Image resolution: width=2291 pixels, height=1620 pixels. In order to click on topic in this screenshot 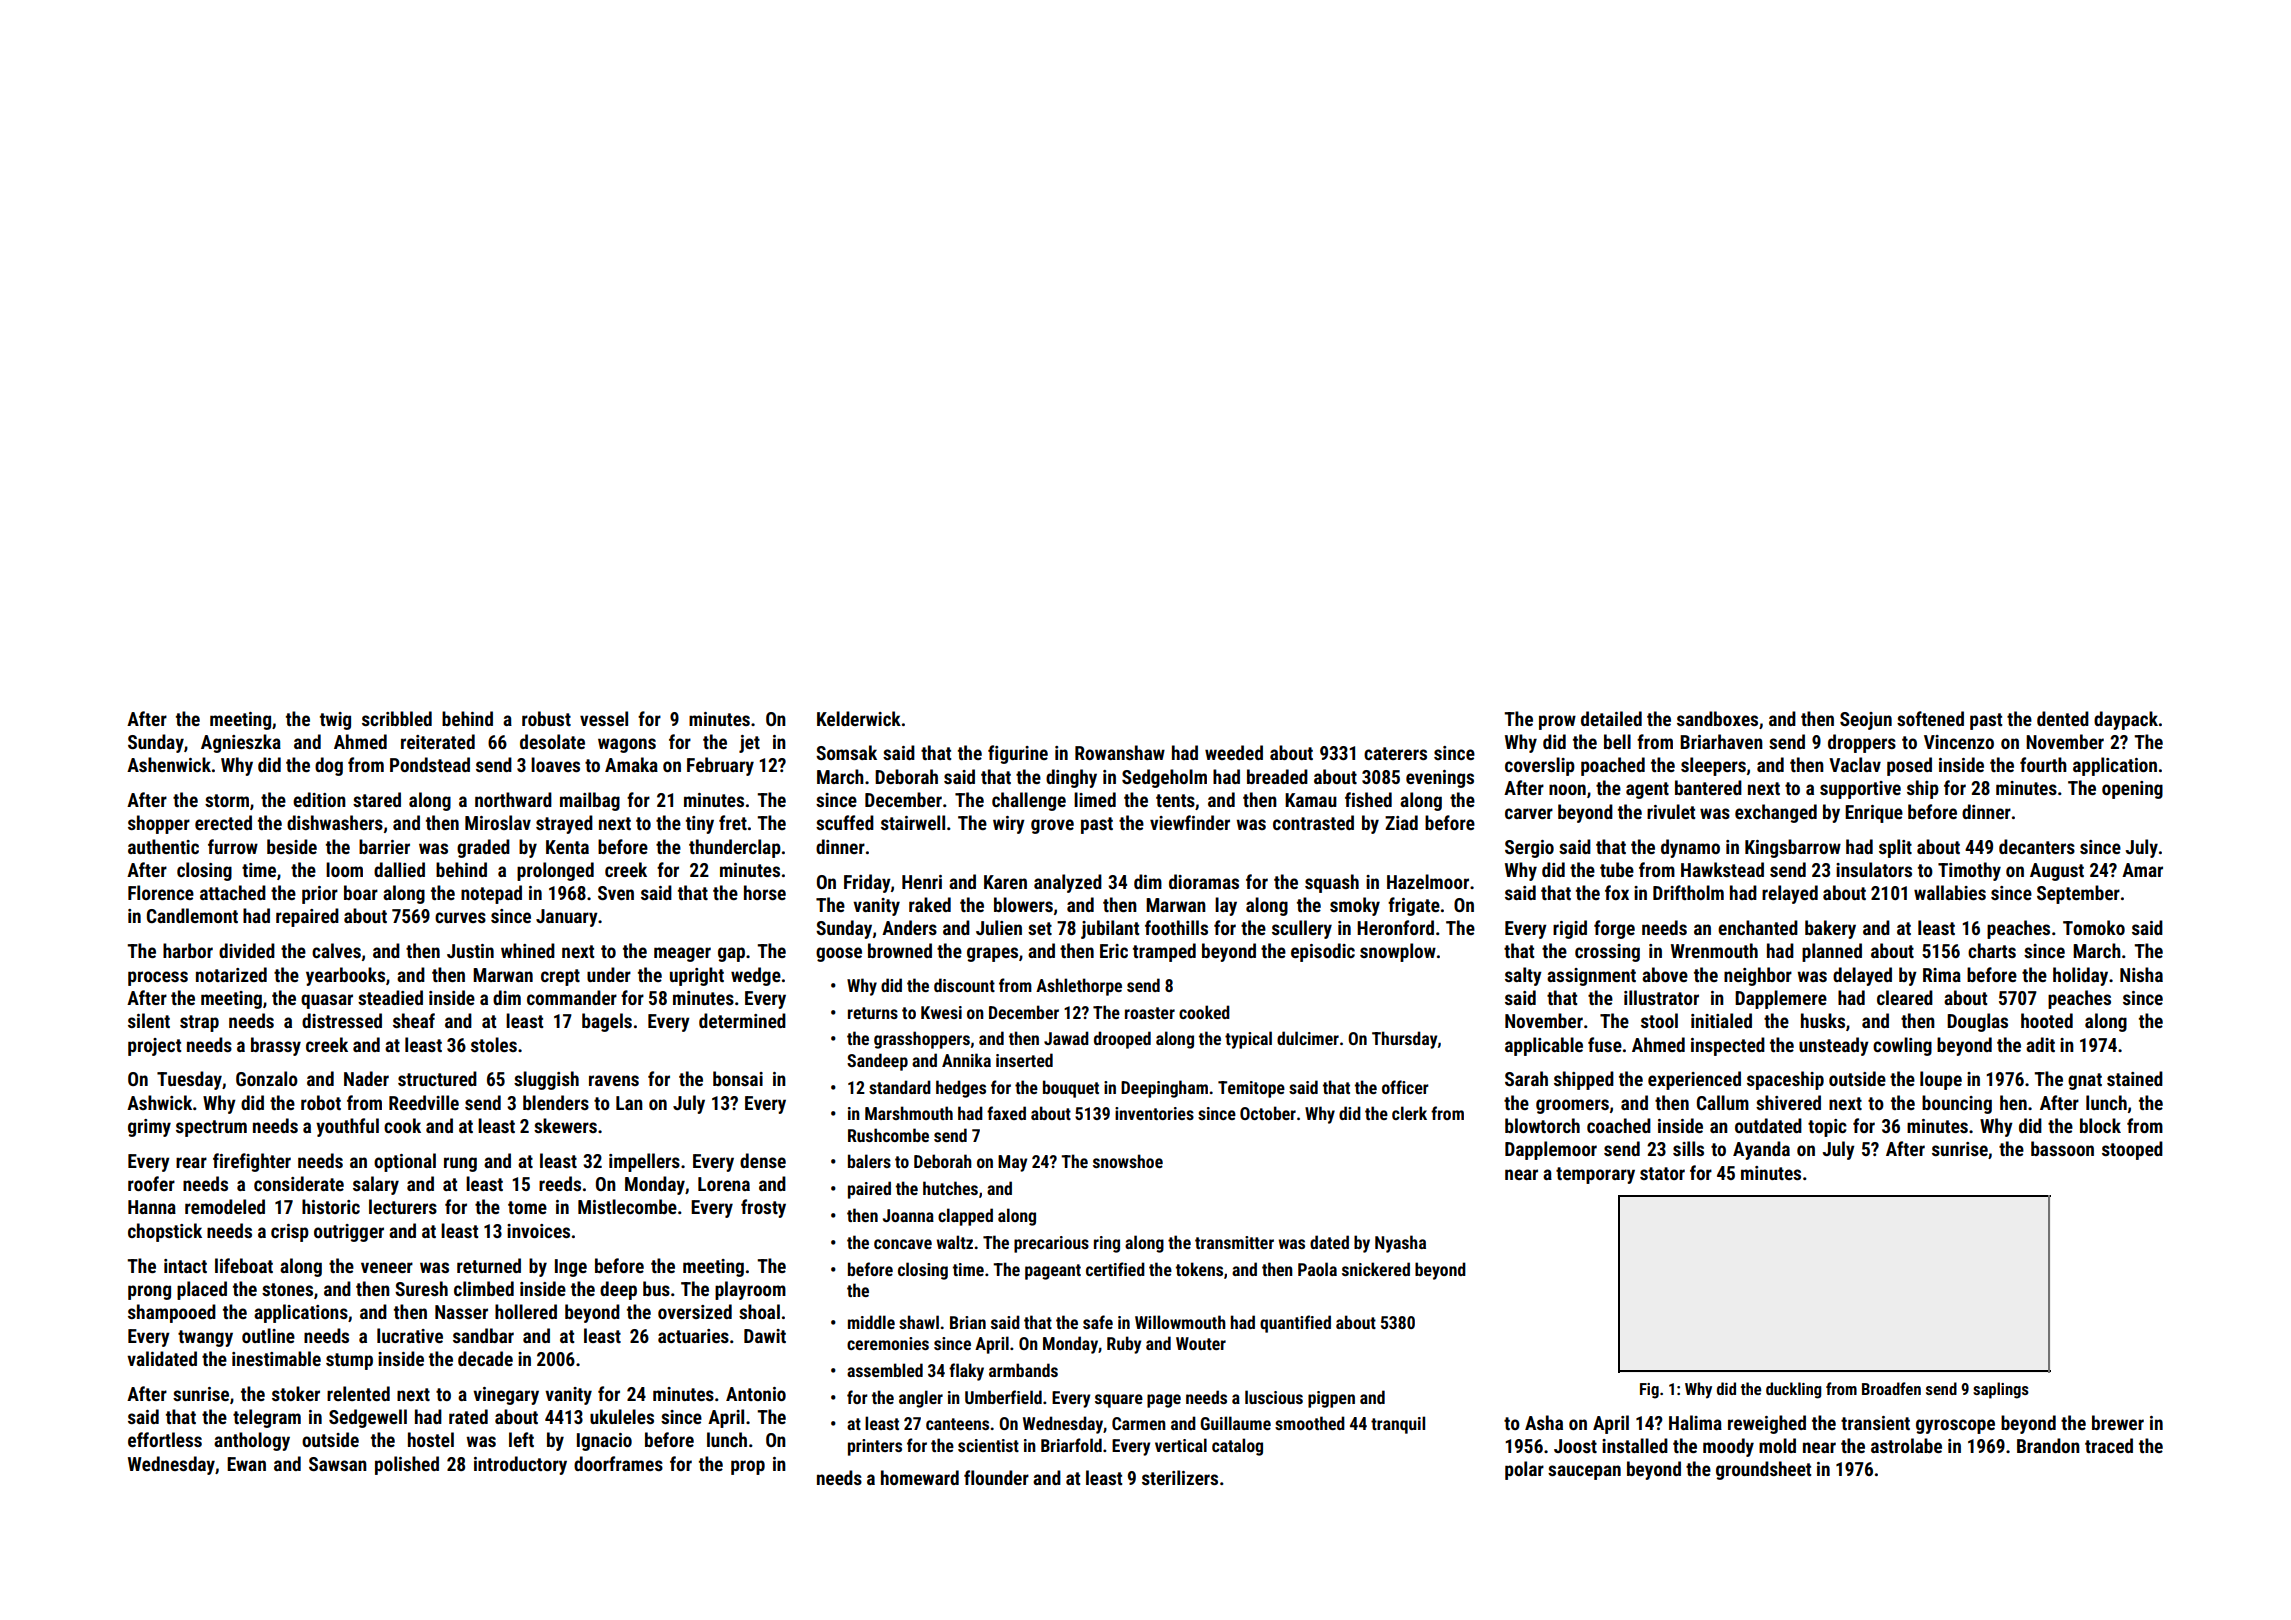, I will do `click(1827, 1128)`.
